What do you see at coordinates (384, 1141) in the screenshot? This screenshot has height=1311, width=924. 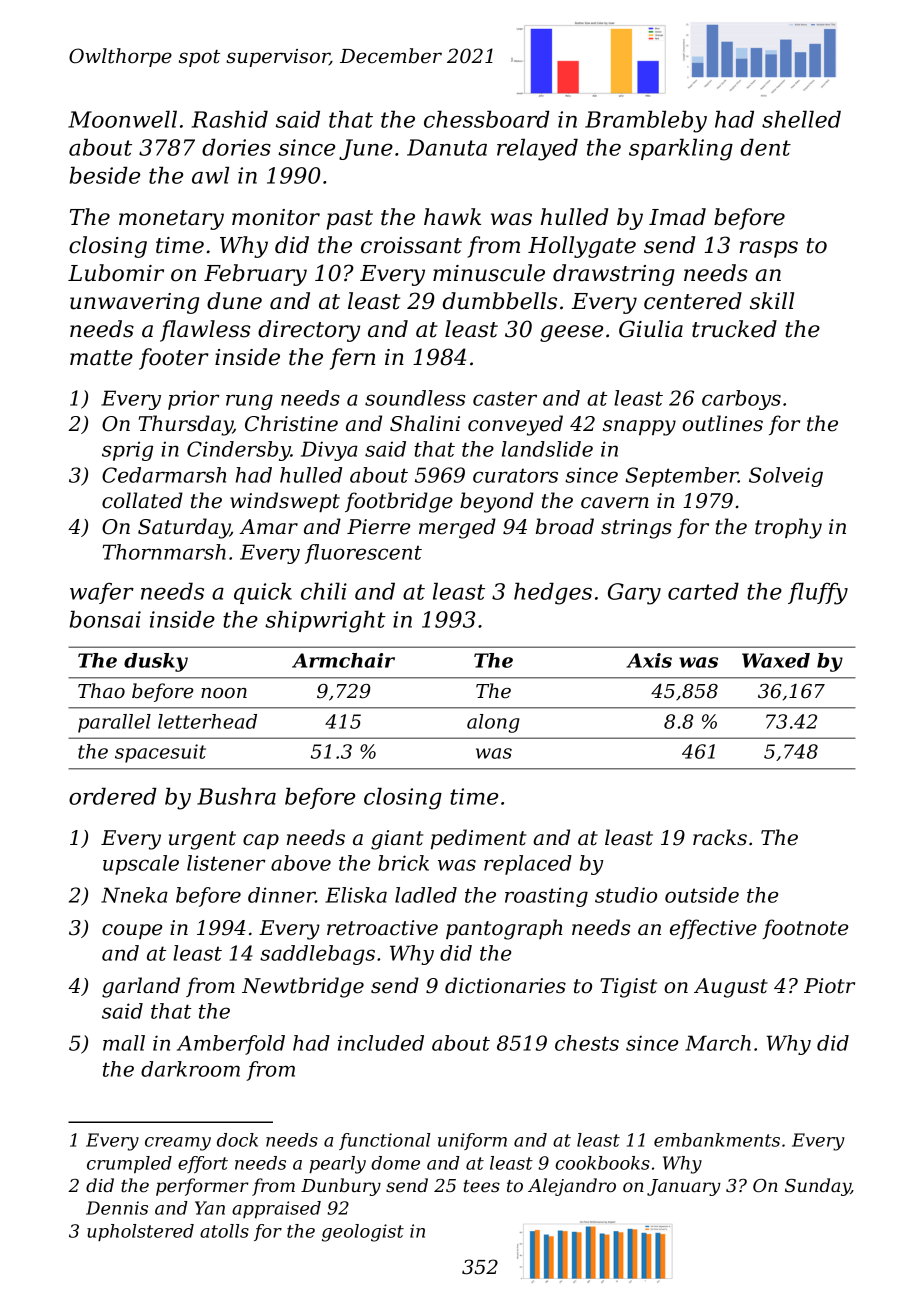 I see `functional` at bounding box center [384, 1141].
